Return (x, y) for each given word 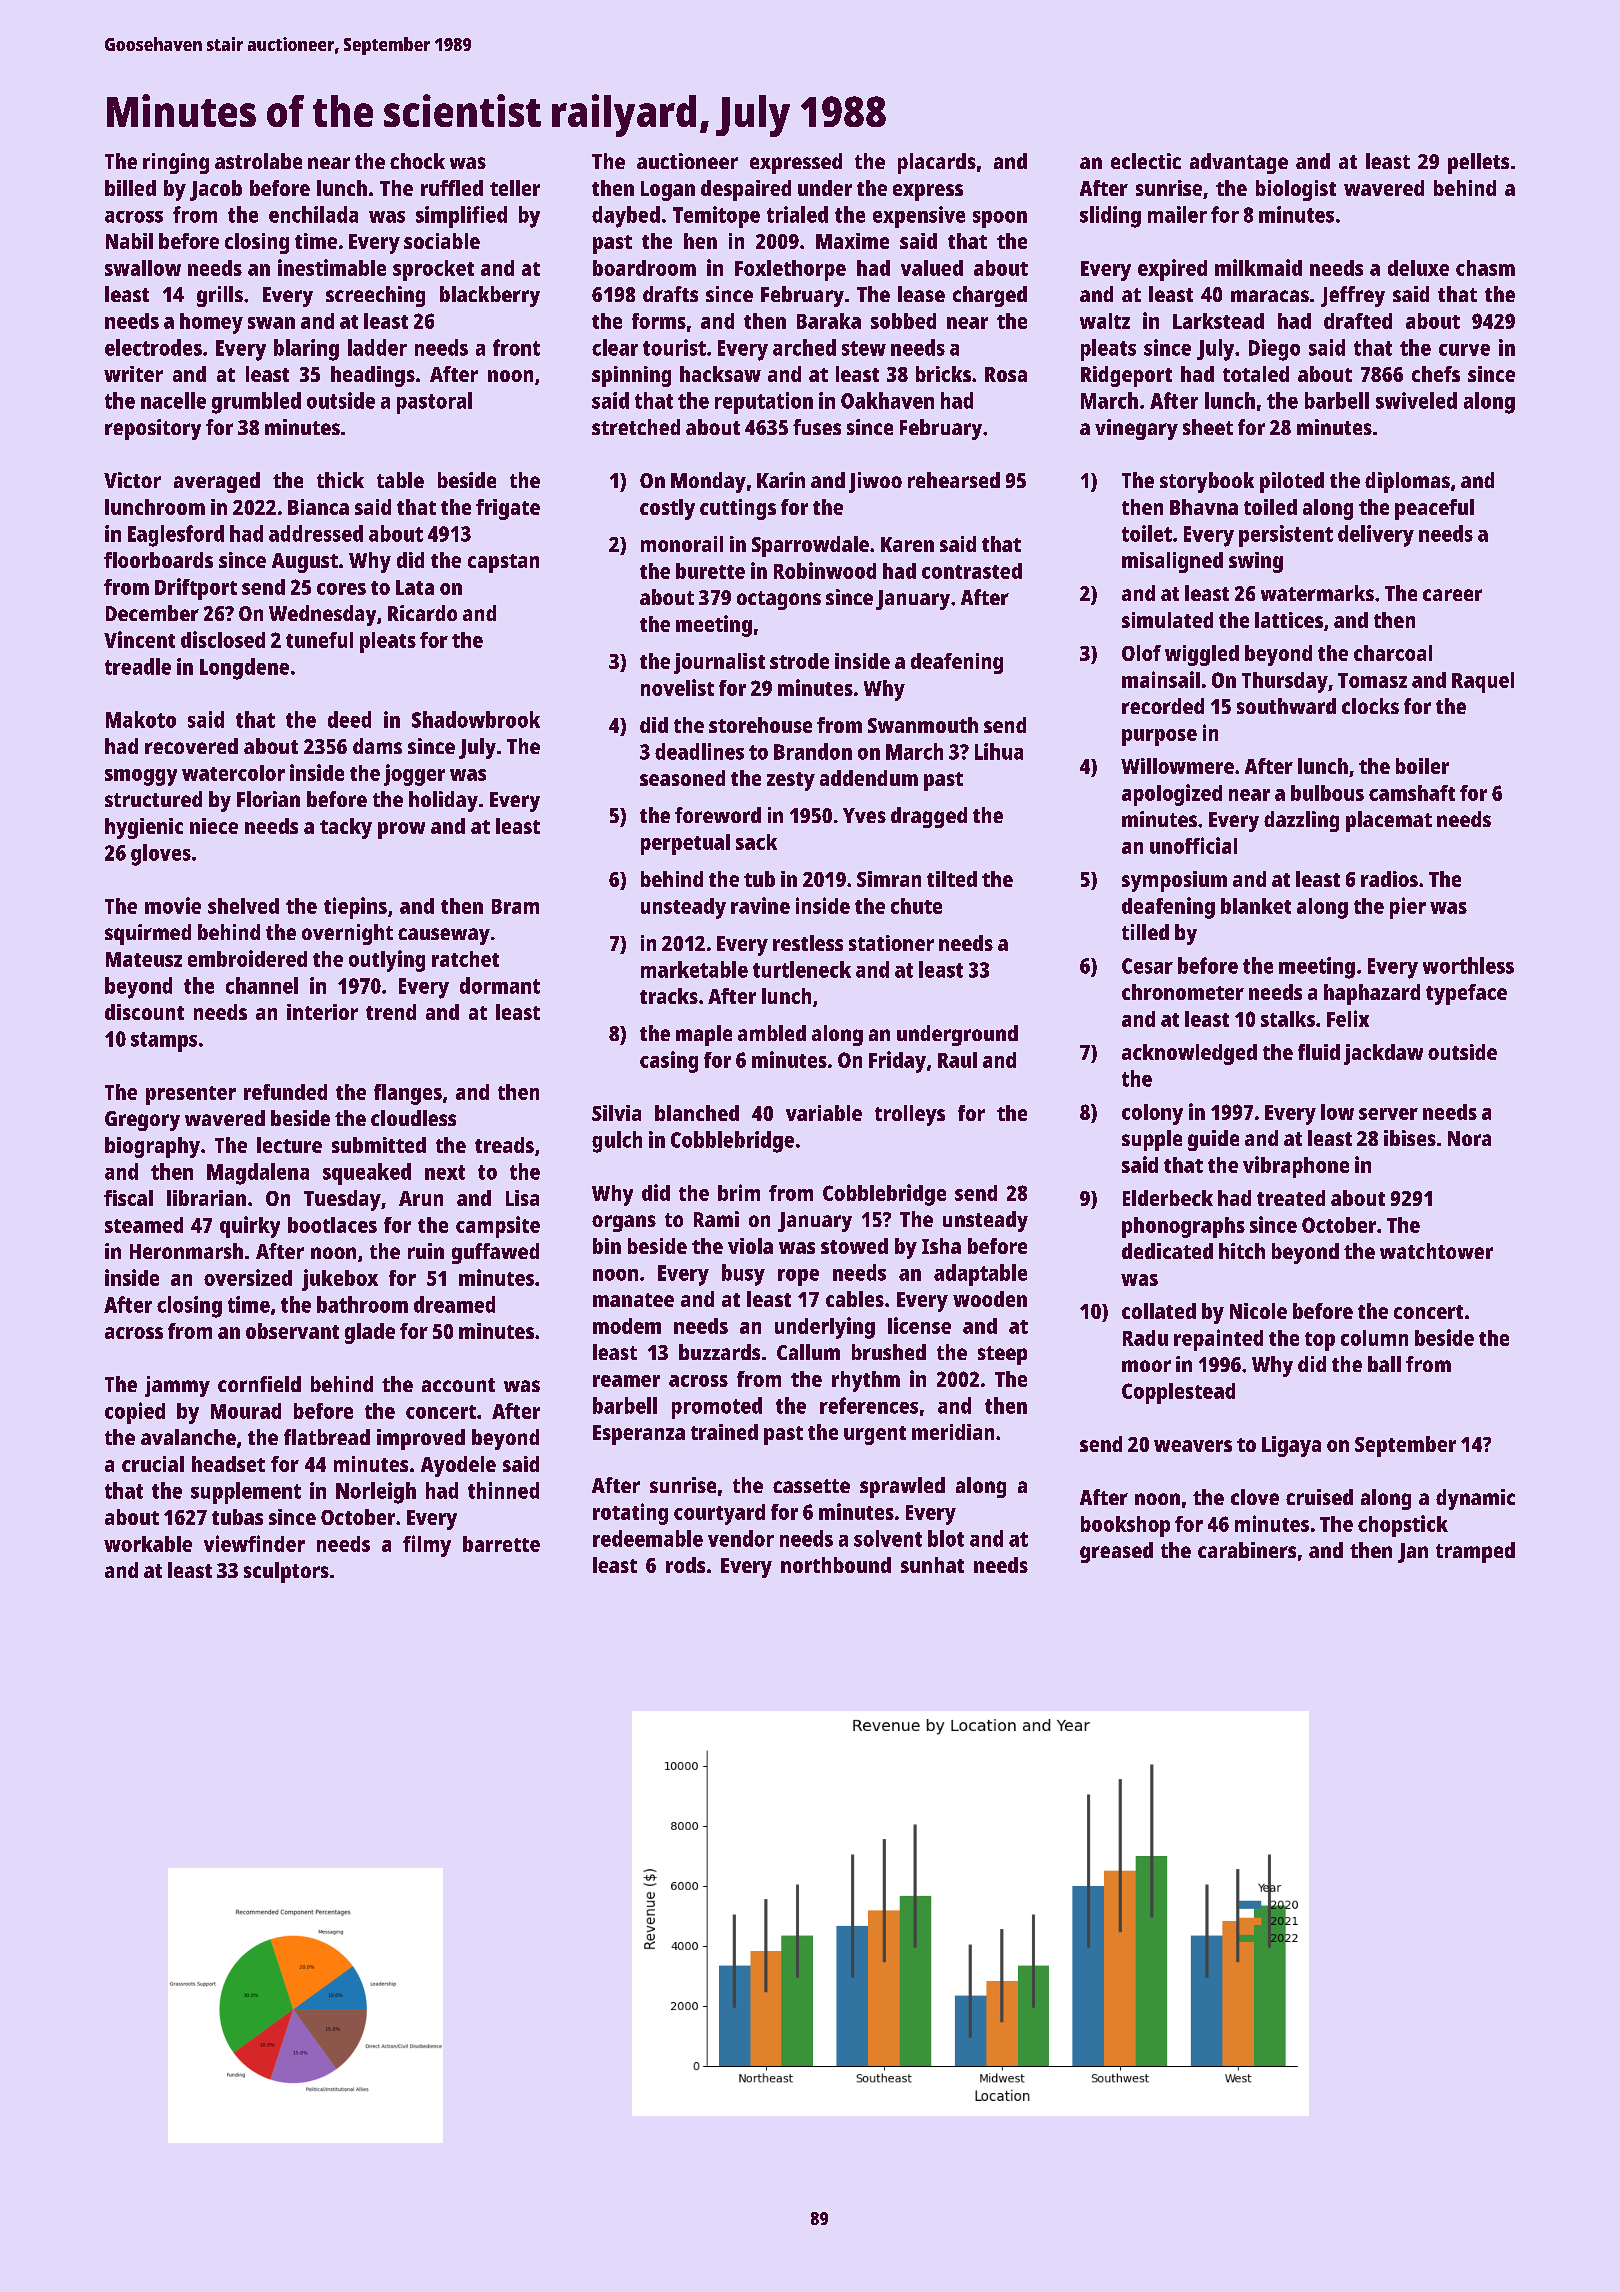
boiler (1422, 766)
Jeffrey (1353, 296)
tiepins (355, 908)
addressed (316, 533)
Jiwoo (875, 482)
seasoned (682, 778)
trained (724, 1432)
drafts (670, 294)
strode (799, 661)
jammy (177, 1386)
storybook (1207, 482)
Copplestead (1178, 1393)
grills (220, 296)
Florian (268, 799)
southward (1286, 706)
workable (148, 1544)
